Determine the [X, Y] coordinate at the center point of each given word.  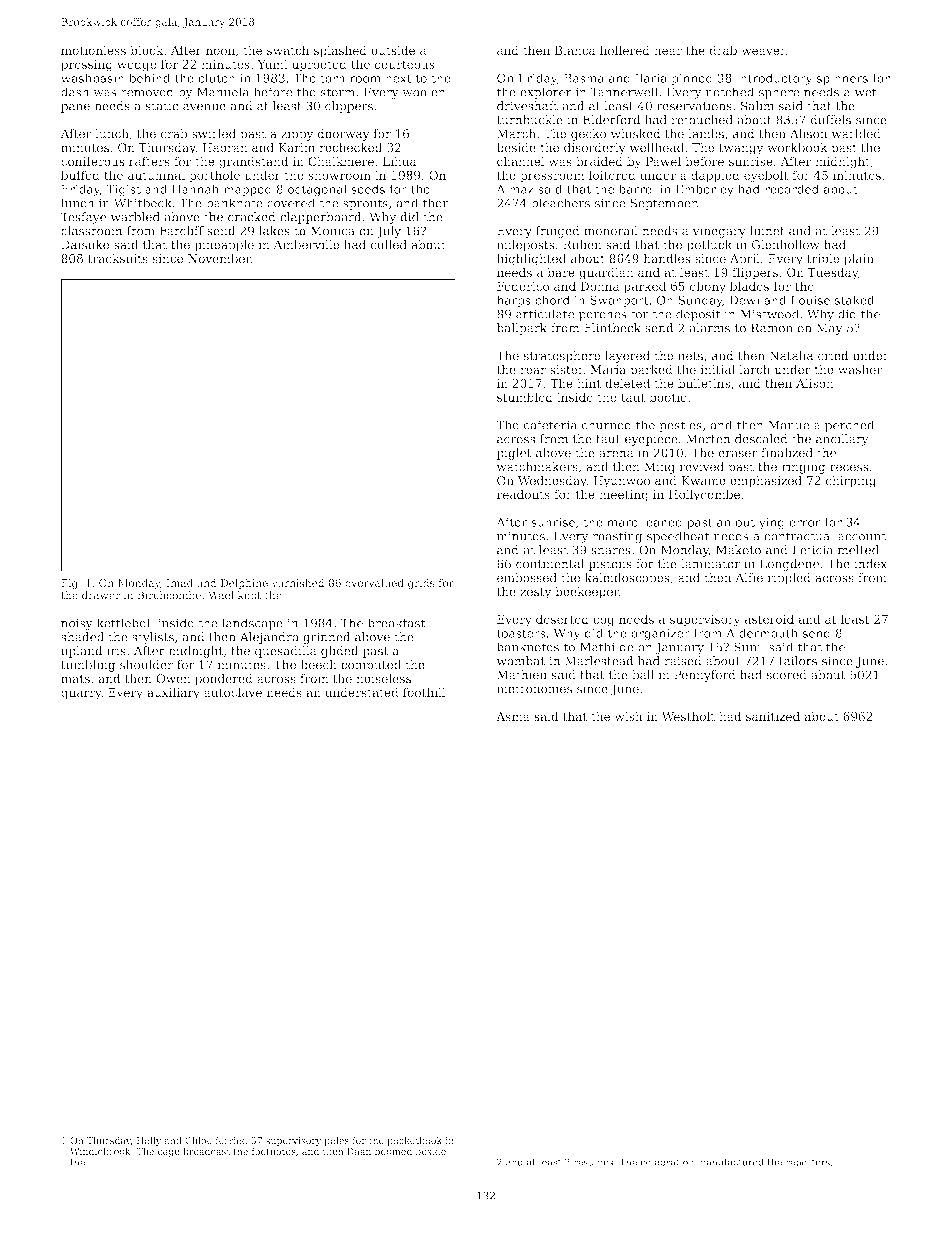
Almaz [515, 189]
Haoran [225, 147]
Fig [69, 584]
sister [567, 369]
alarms [709, 328]
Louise [810, 300]
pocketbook [414, 1141]
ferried [231, 1140]
